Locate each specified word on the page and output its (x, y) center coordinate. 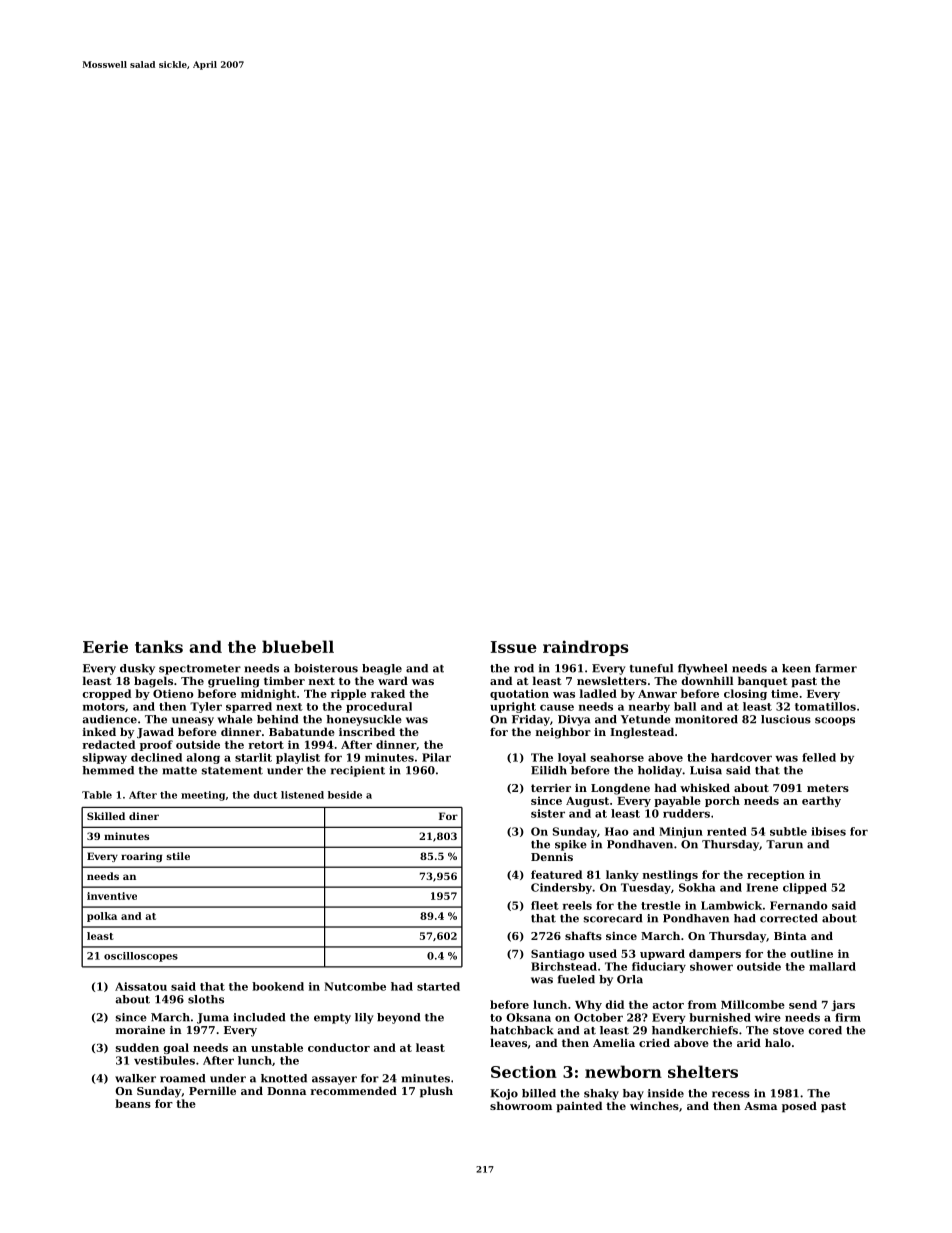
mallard (832, 966)
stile (178, 856)
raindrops (585, 648)
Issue (514, 647)
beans (133, 1103)
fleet (545, 905)
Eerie (105, 646)
